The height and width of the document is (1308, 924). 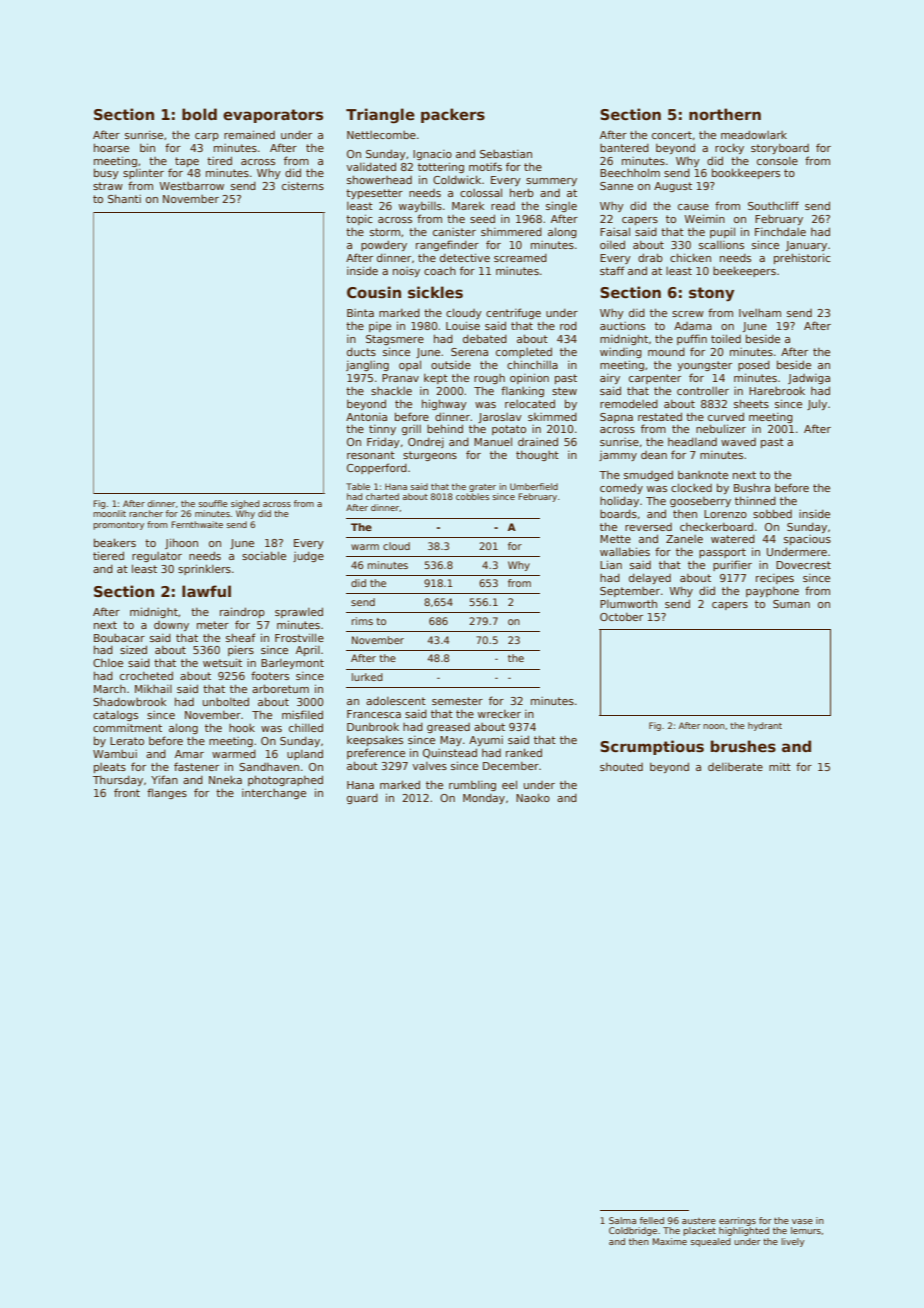 What do you see at coordinates (360, 313) in the document?
I see `Binta` at bounding box center [360, 313].
